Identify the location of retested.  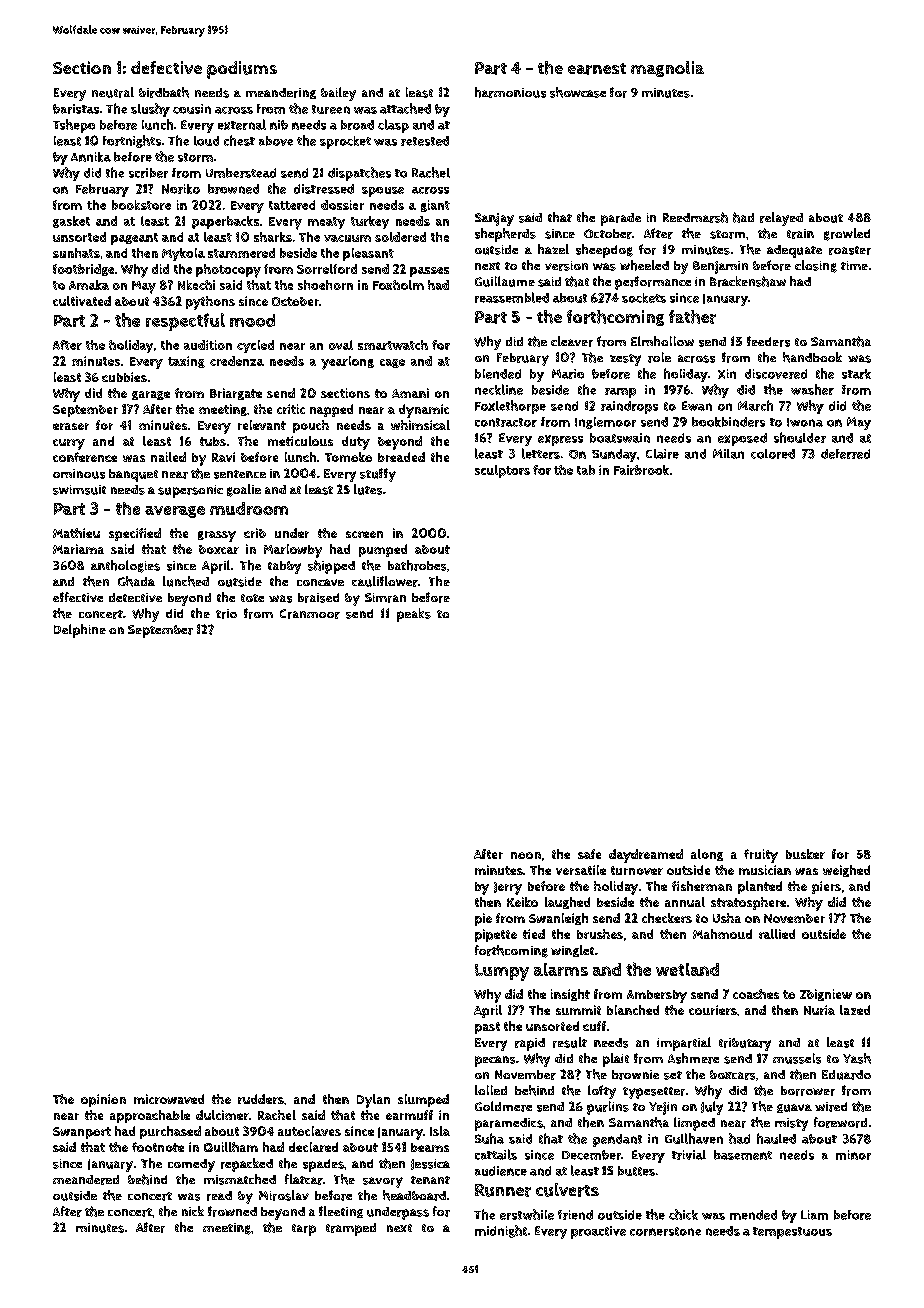
(425, 141).
